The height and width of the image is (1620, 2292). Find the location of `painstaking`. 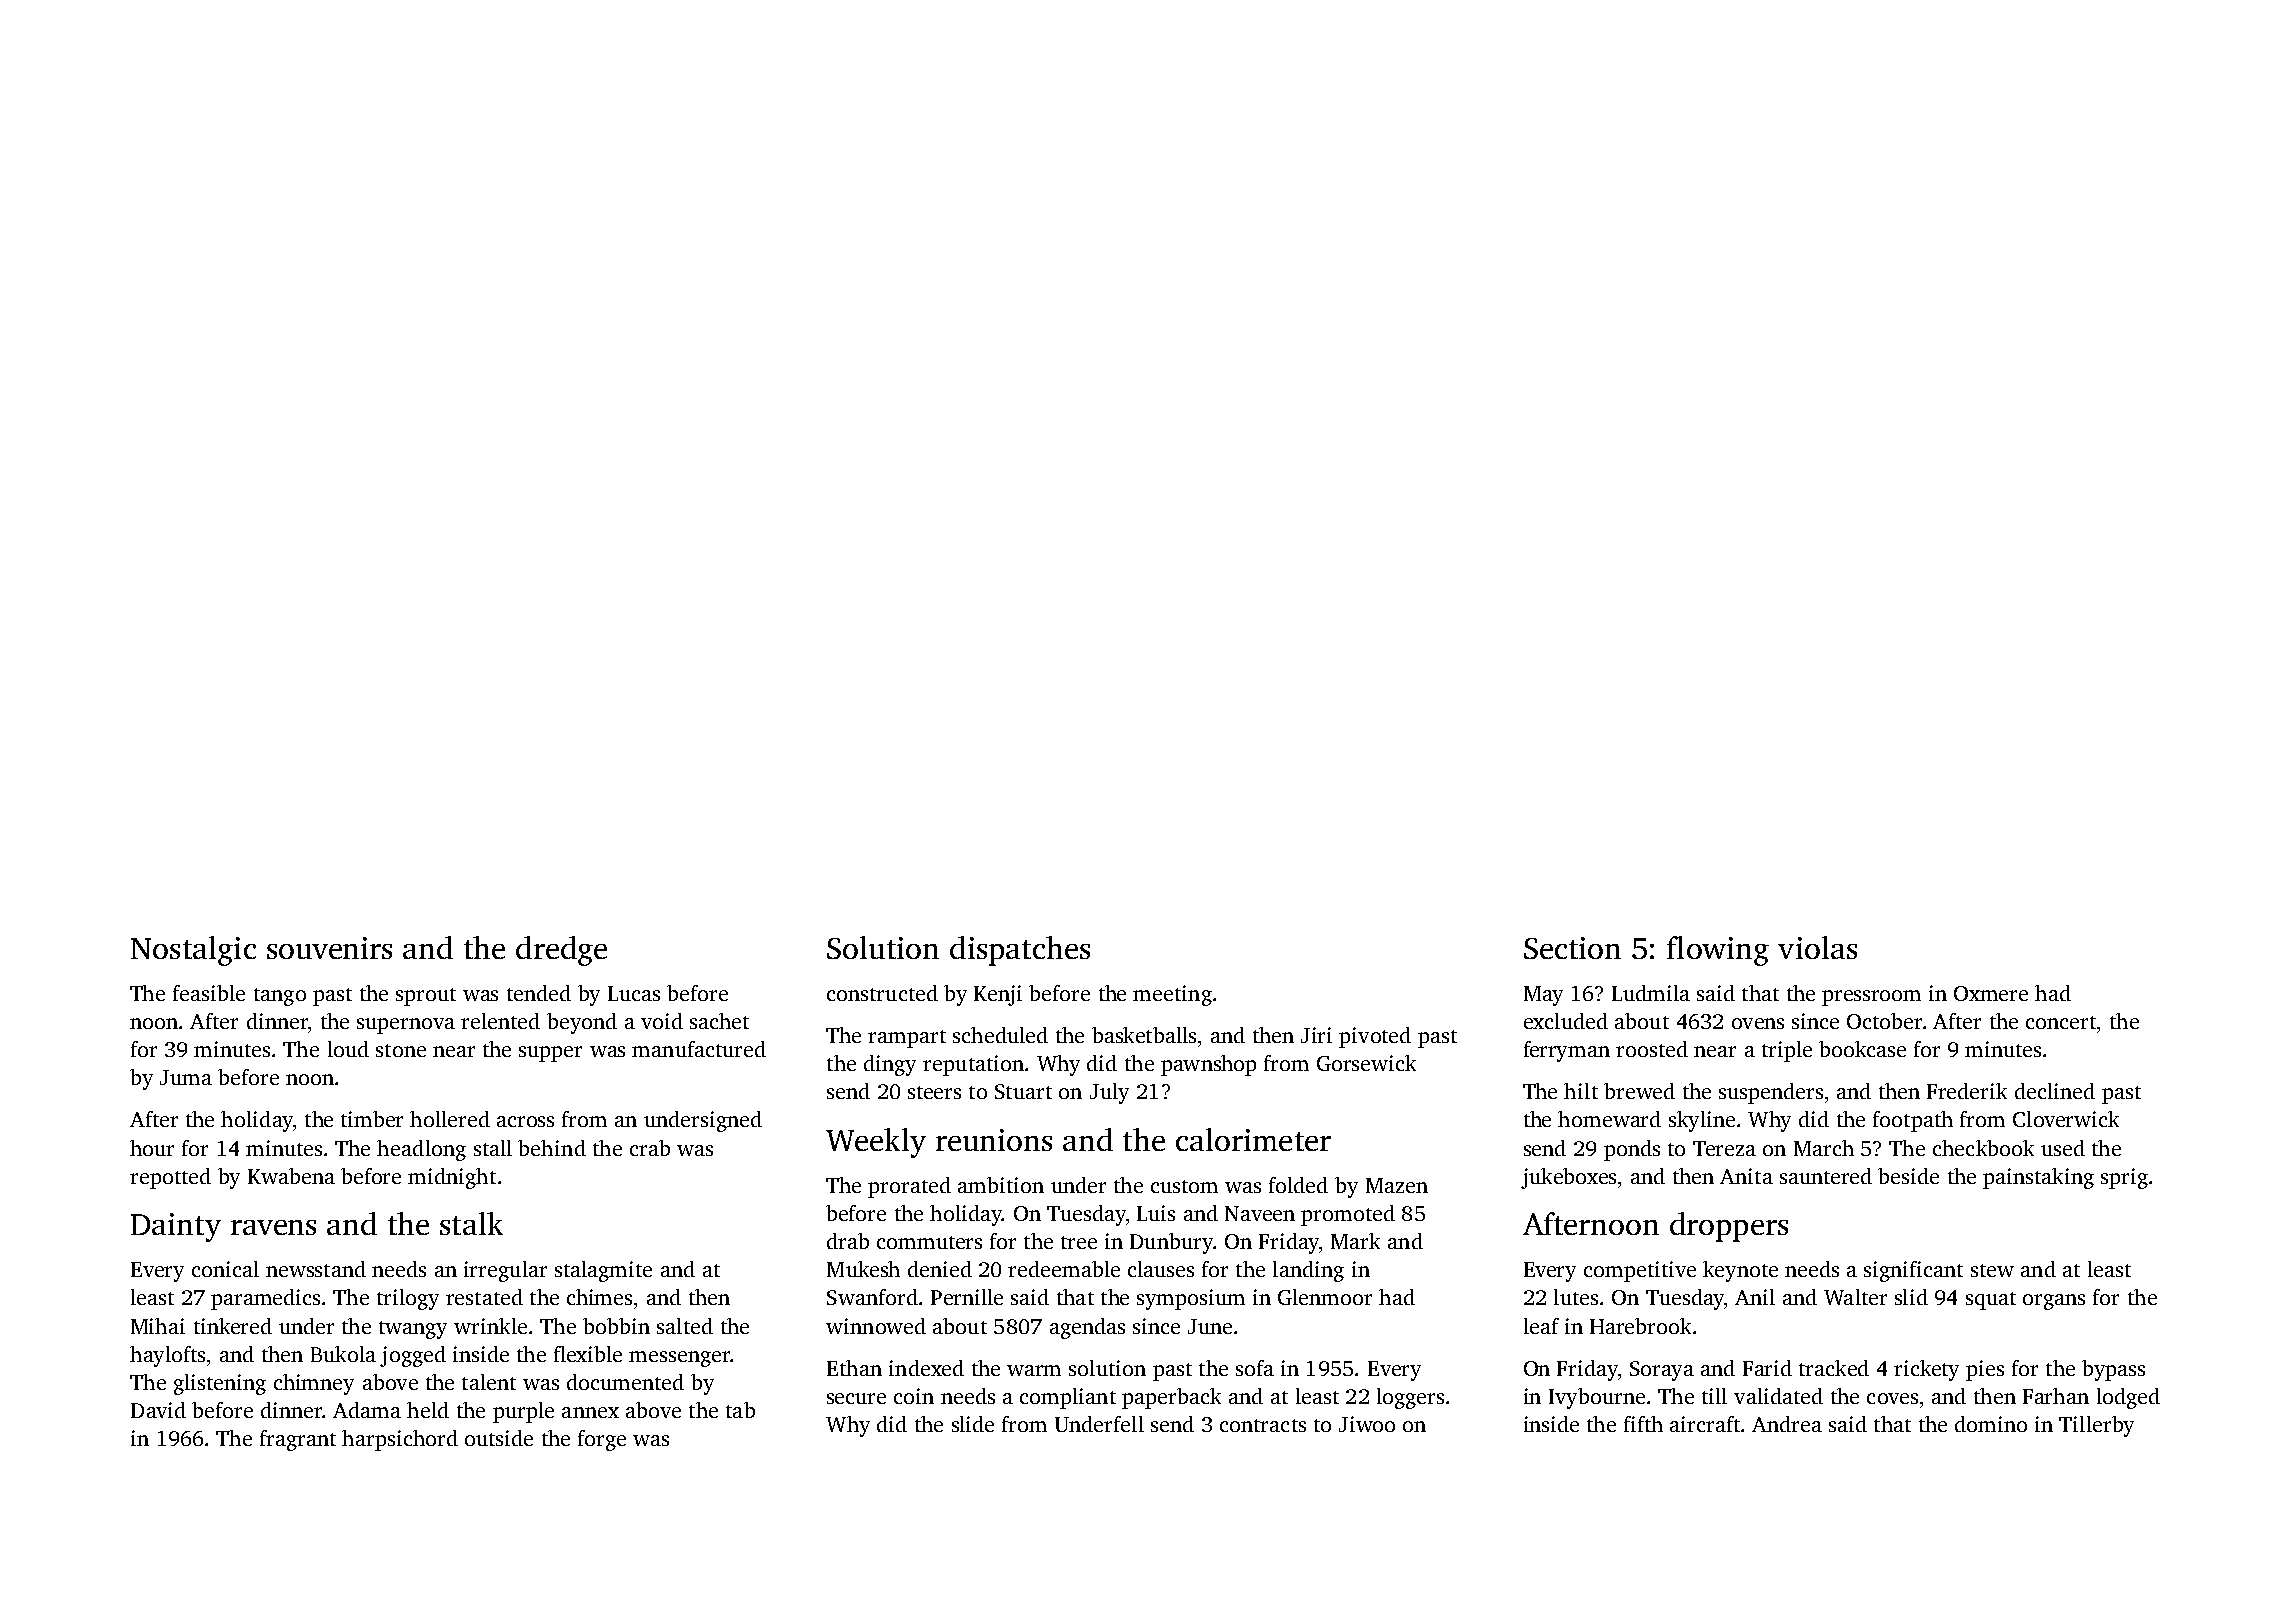

painstaking is located at coordinates (2038, 1178).
